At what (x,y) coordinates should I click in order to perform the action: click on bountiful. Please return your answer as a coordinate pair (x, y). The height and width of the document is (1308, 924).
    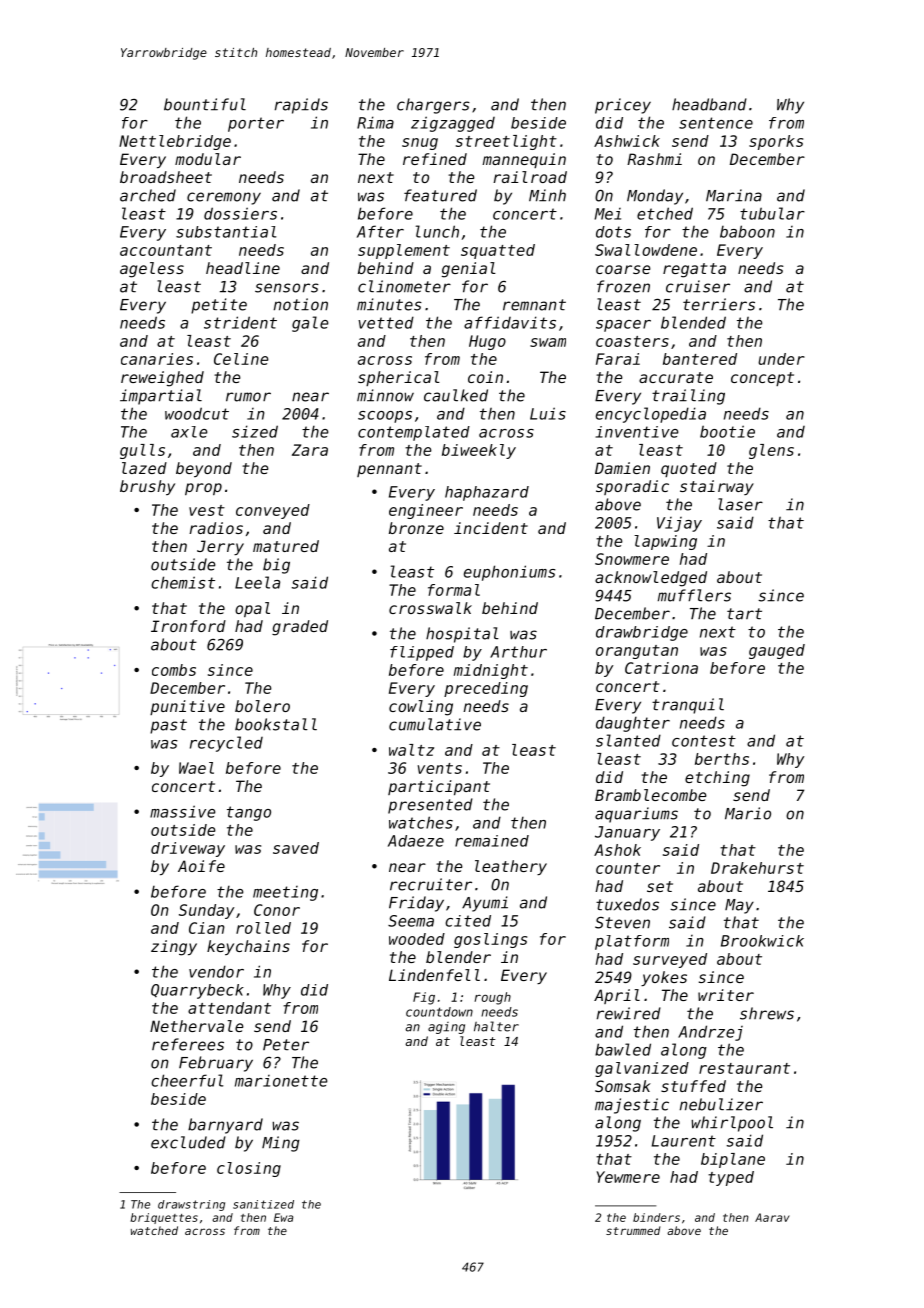
    Looking at the image, I should click on (205, 104).
